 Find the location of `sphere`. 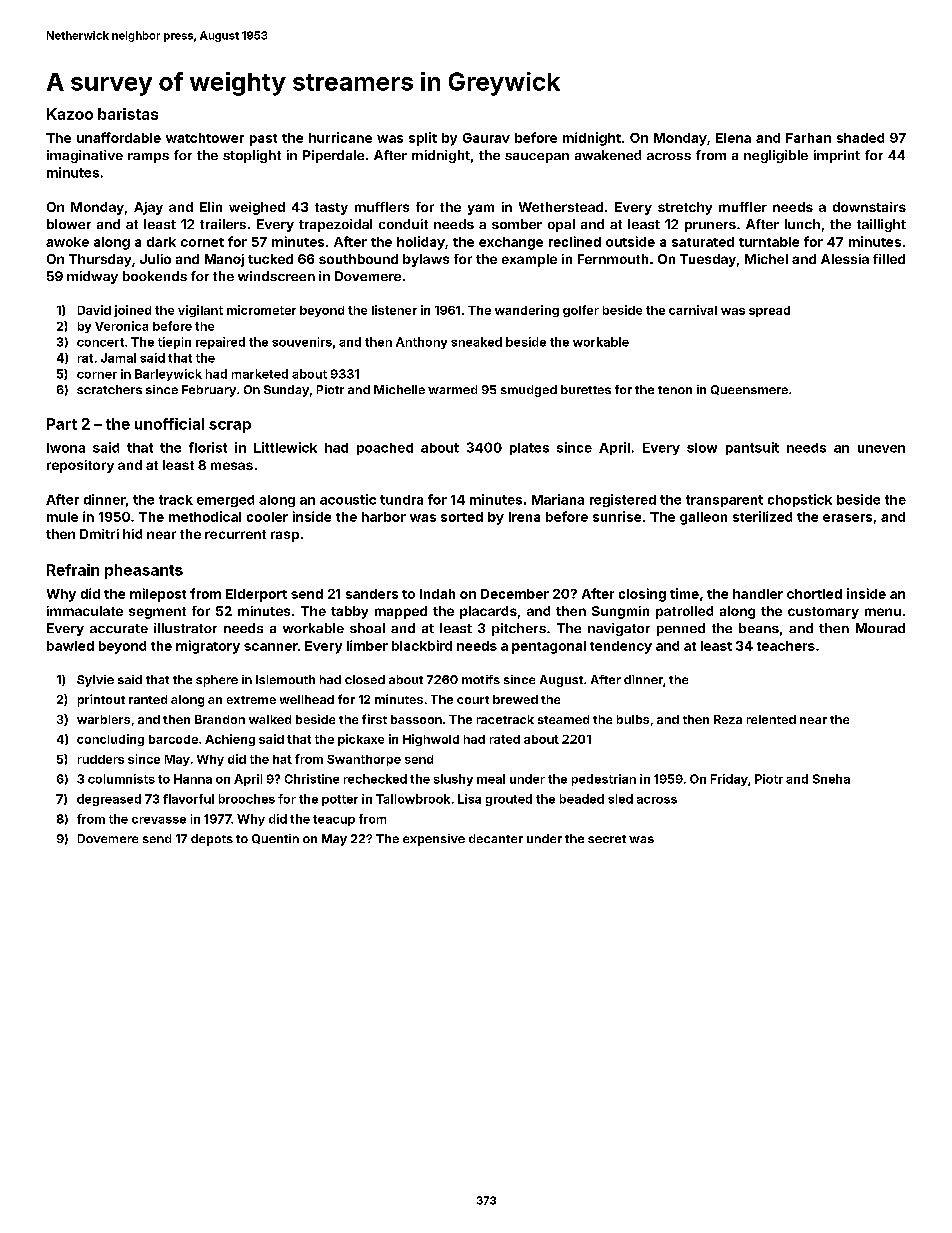

sphere is located at coordinates (217, 681).
